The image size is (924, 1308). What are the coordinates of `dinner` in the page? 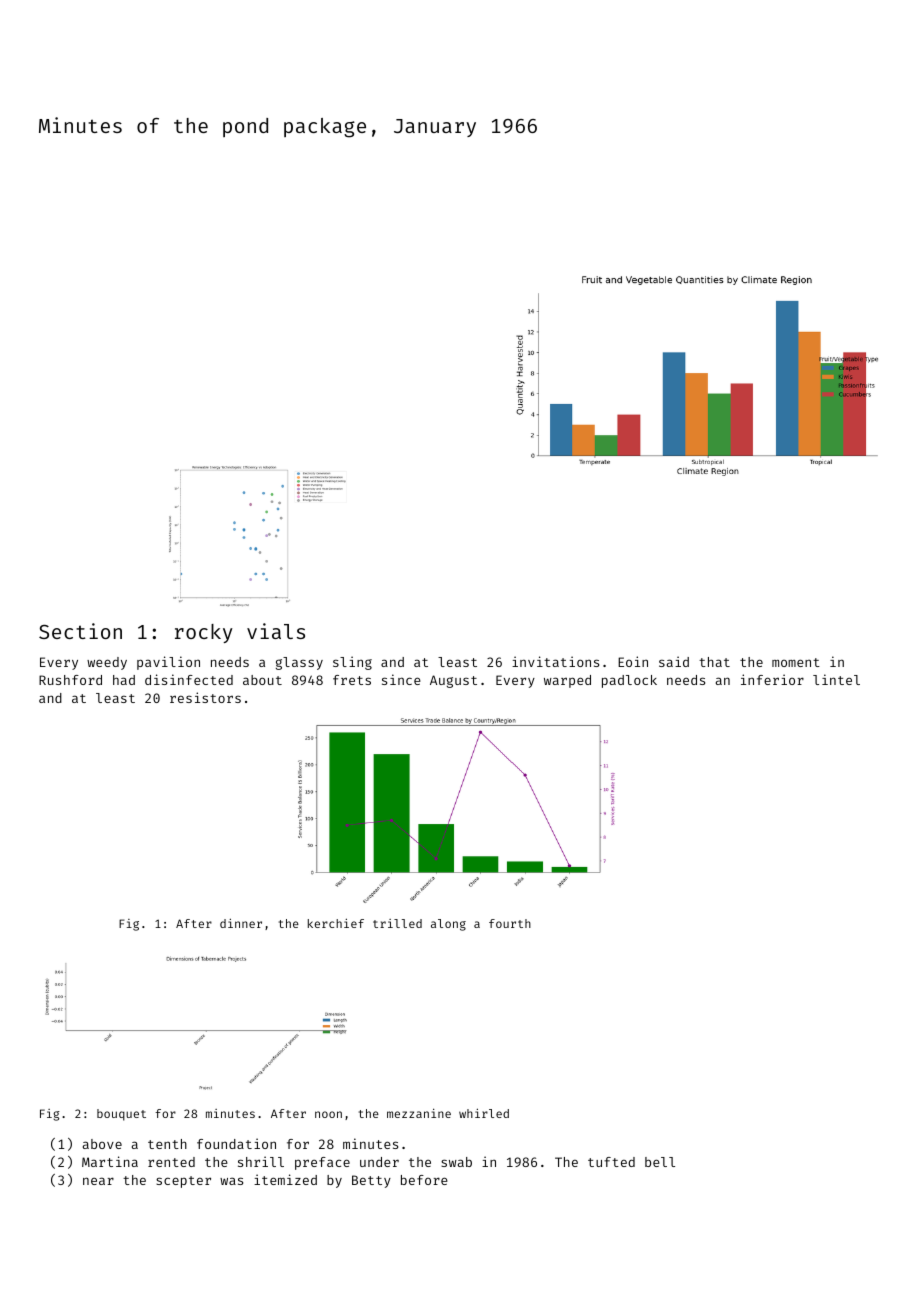 It's located at (241, 923).
